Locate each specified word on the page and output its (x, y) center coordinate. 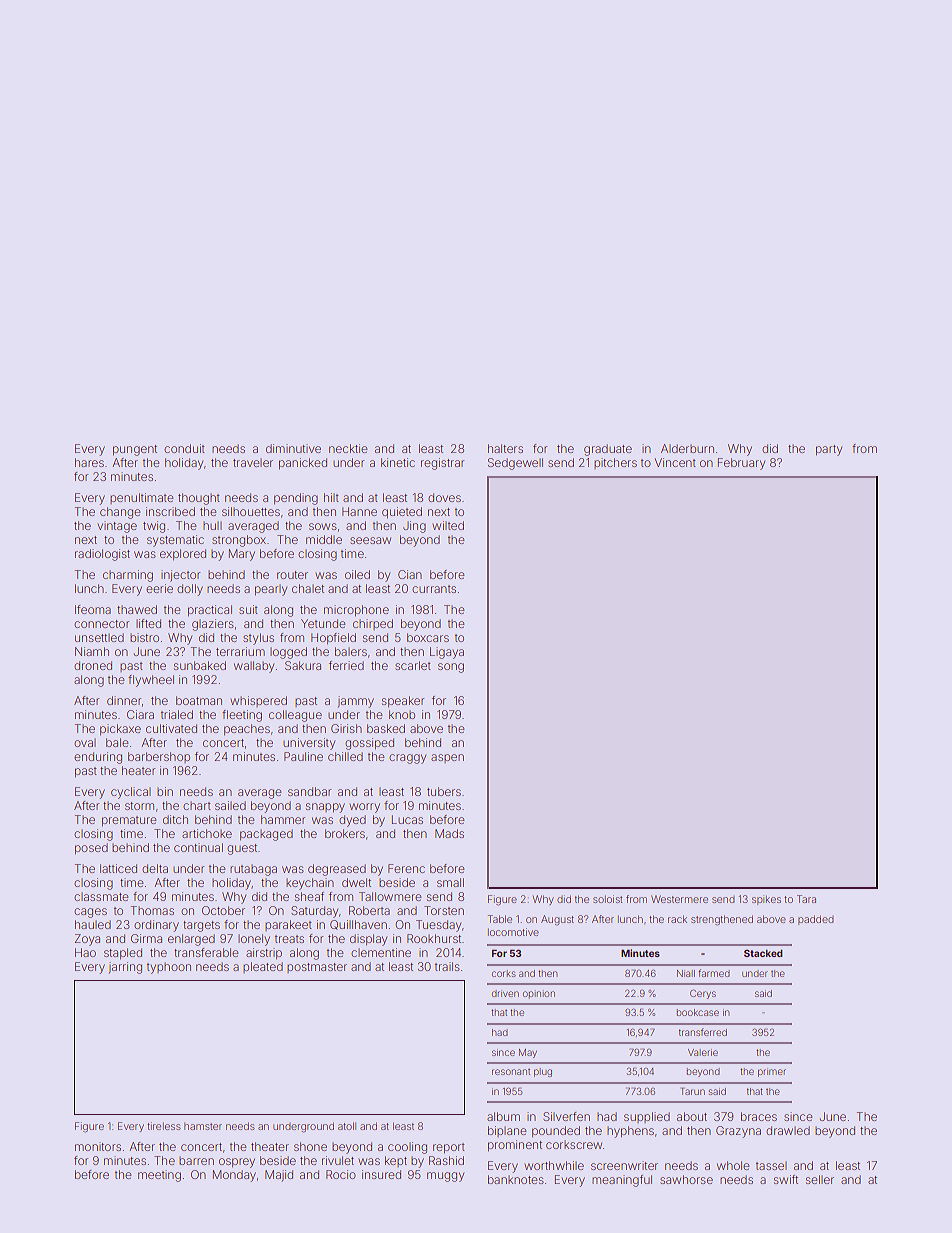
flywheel (151, 681)
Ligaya (447, 653)
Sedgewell (515, 464)
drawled (788, 1130)
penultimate (141, 498)
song (451, 668)
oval (85, 742)
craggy (407, 759)
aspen (447, 758)
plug (543, 1072)
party (829, 450)
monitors (98, 1146)
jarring (125, 968)
